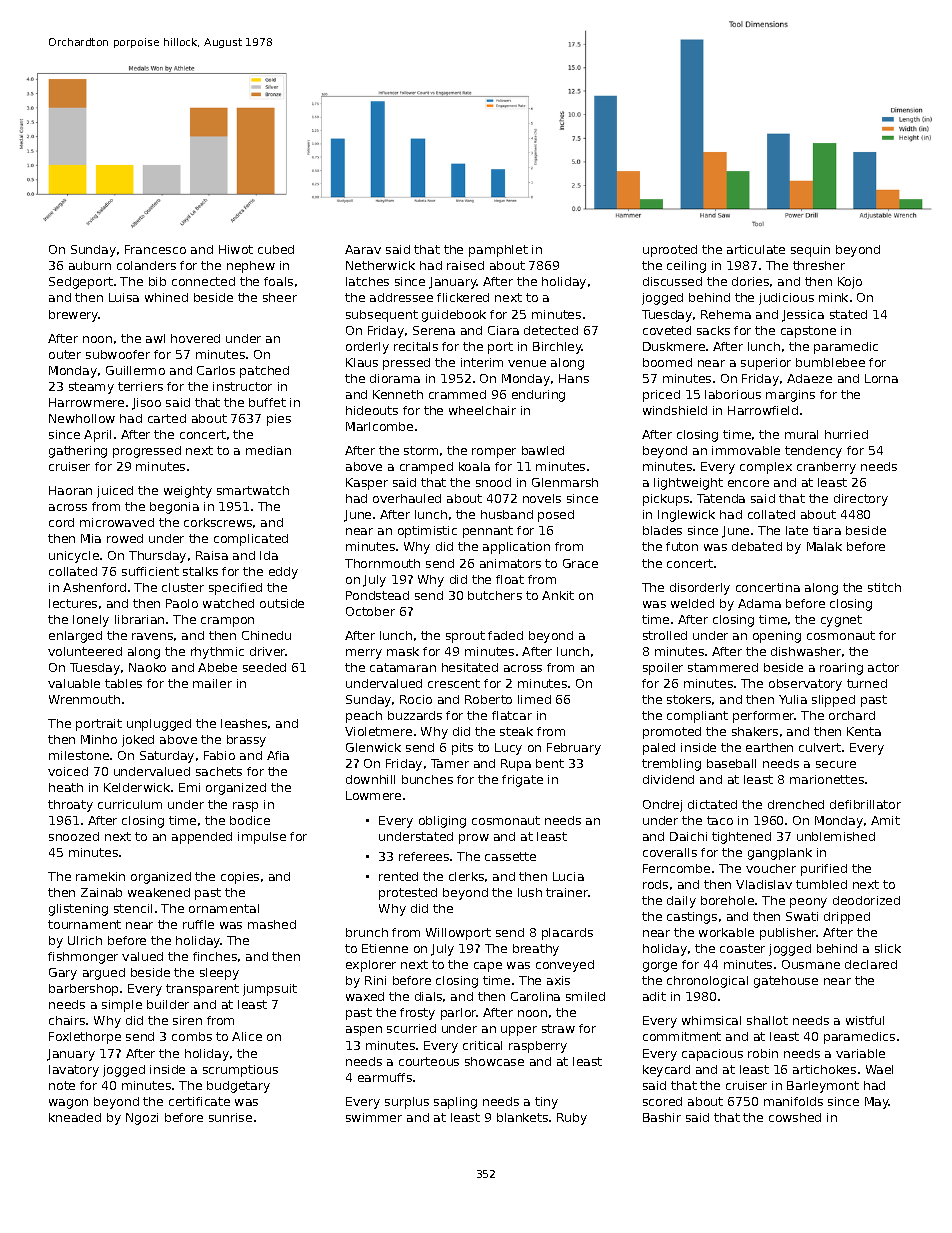  What do you see at coordinates (538, 396) in the screenshot?
I see `enduring` at bounding box center [538, 396].
